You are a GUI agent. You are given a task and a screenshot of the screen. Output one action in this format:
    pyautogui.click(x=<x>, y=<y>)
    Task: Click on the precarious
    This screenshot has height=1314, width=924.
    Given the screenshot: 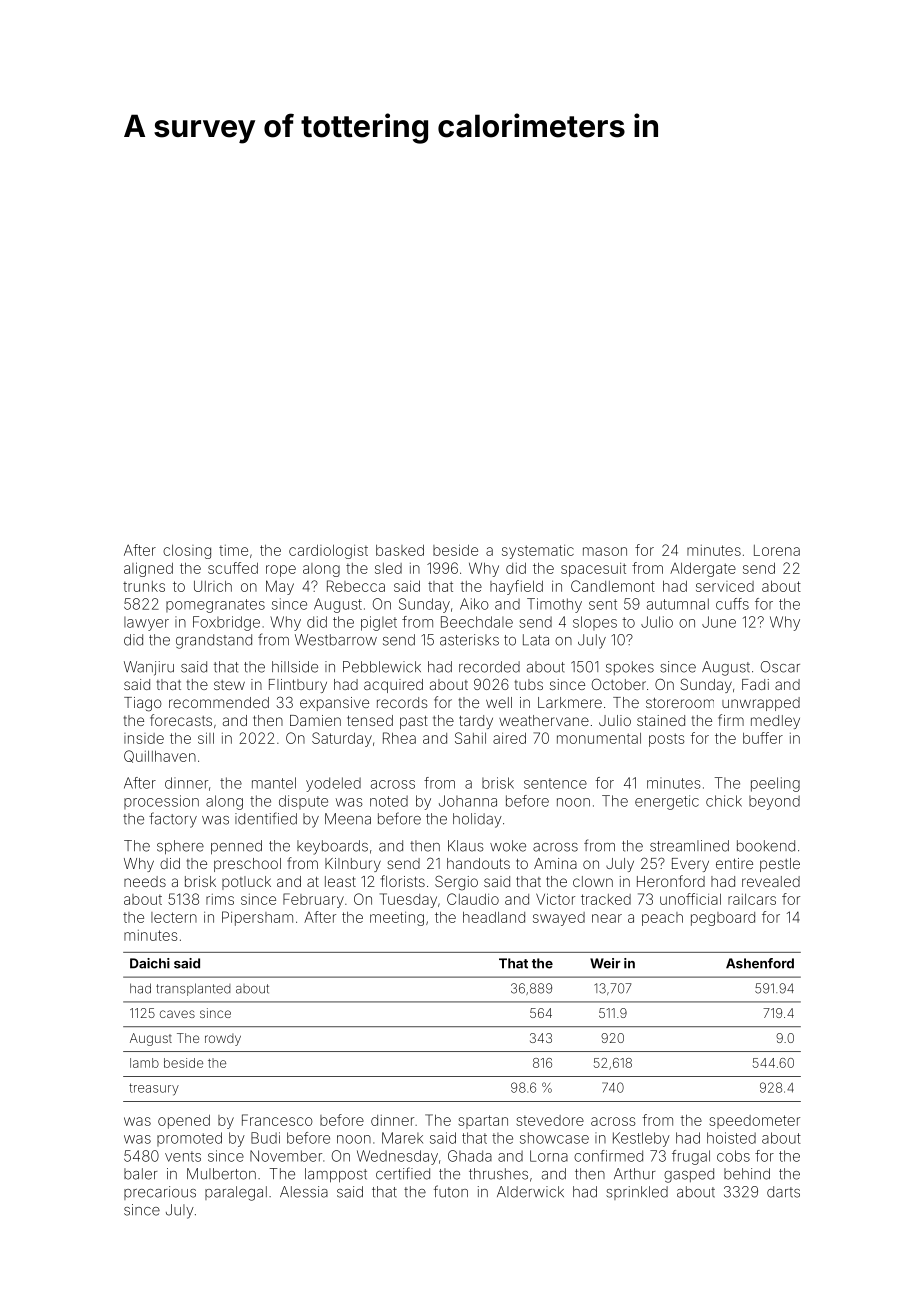 What is the action you would take?
    pyautogui.click(x=160, y=1193)
